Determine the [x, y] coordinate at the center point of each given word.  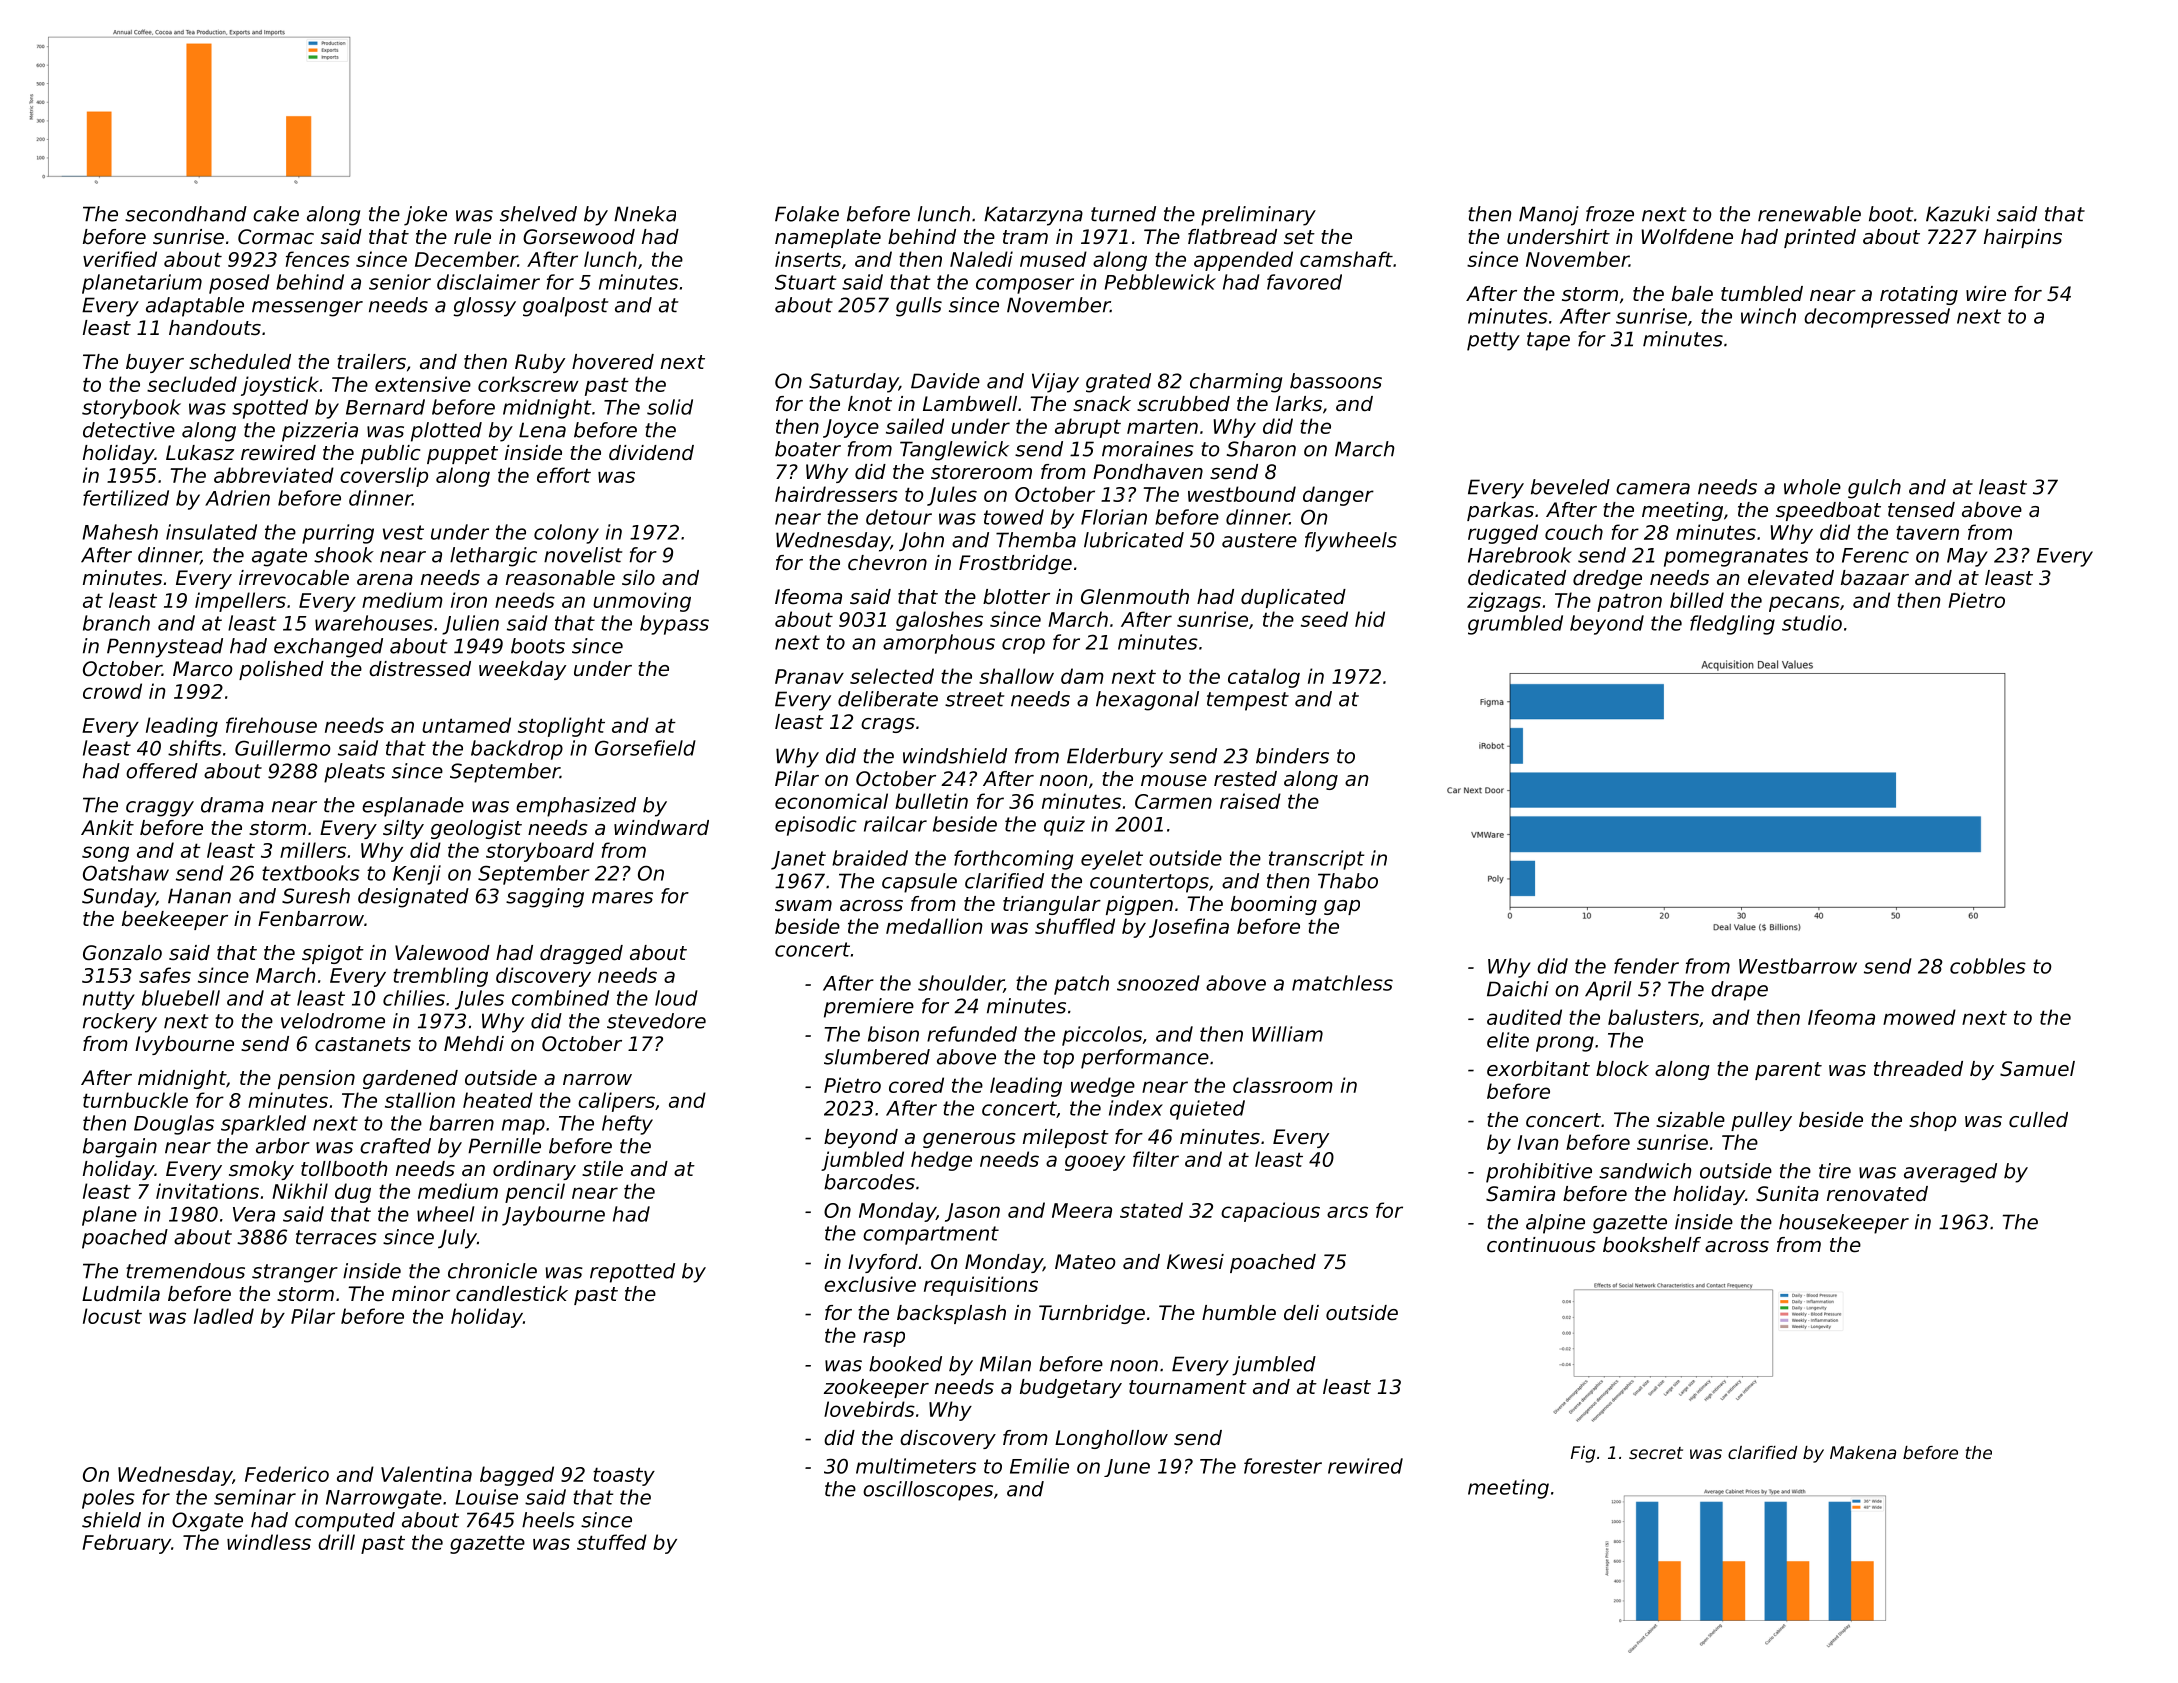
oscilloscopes [928, 1491]
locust [112, 1316]
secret [1656, 1453]
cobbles [1988, 966]
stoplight [561, 727]
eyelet [1112, 860]
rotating [1919, 295]
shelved [538, 214]
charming [1236, 383]
